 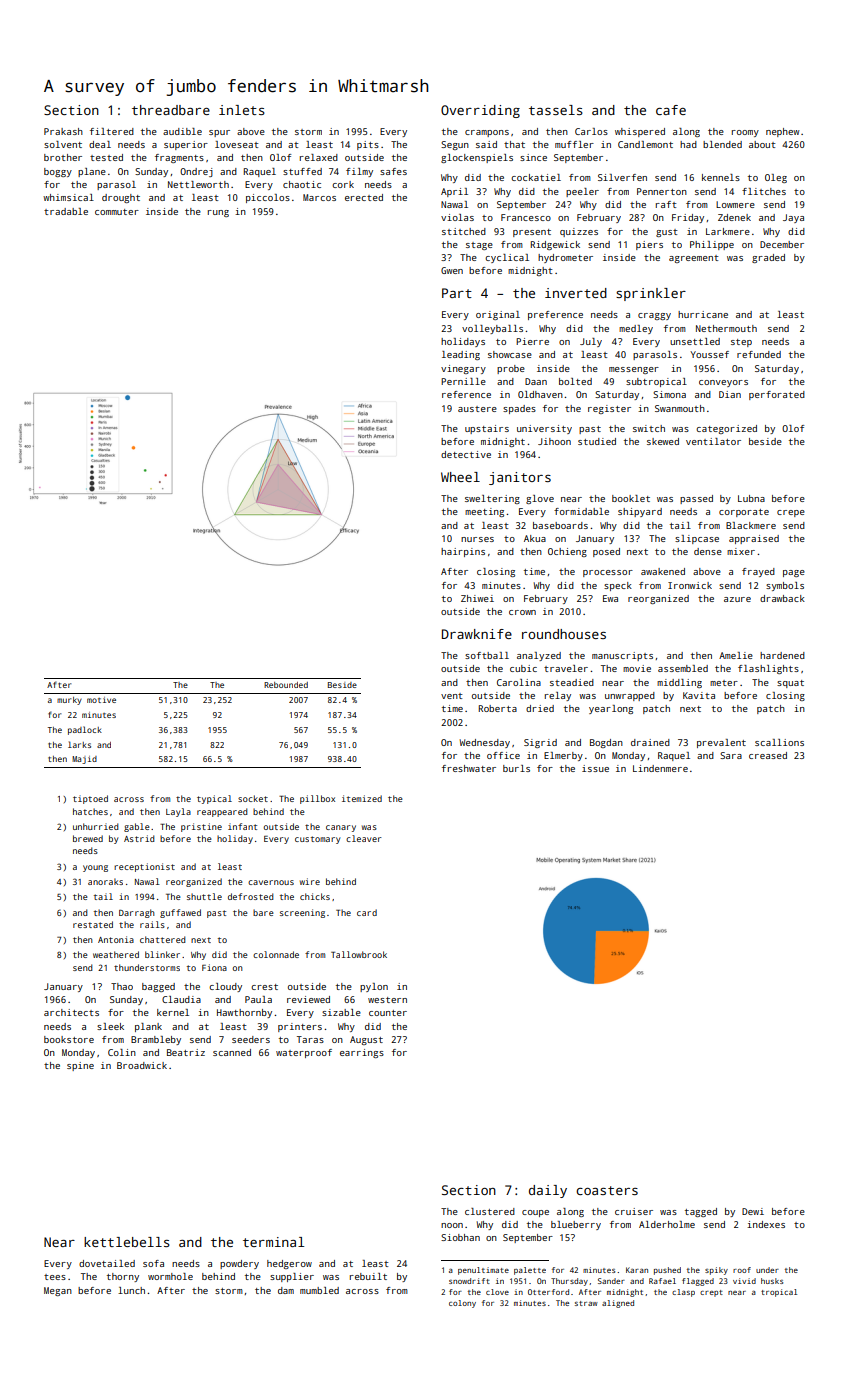 What do you see at coordinates (708, 551) in the screenshot?
I see `dense` at bounding box center [708, 551].
